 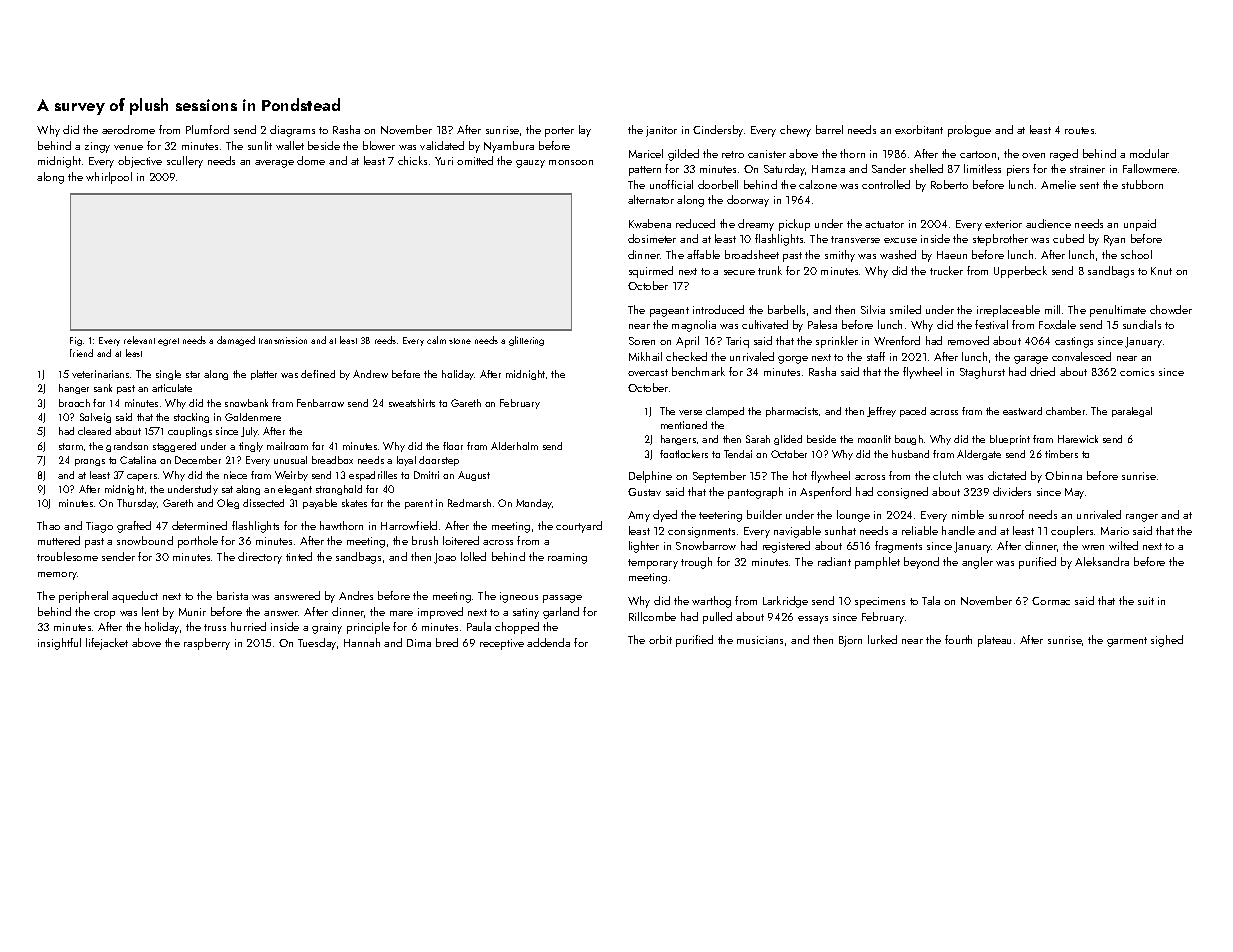 I want to click on plateau, so click(x=994, y=641).
